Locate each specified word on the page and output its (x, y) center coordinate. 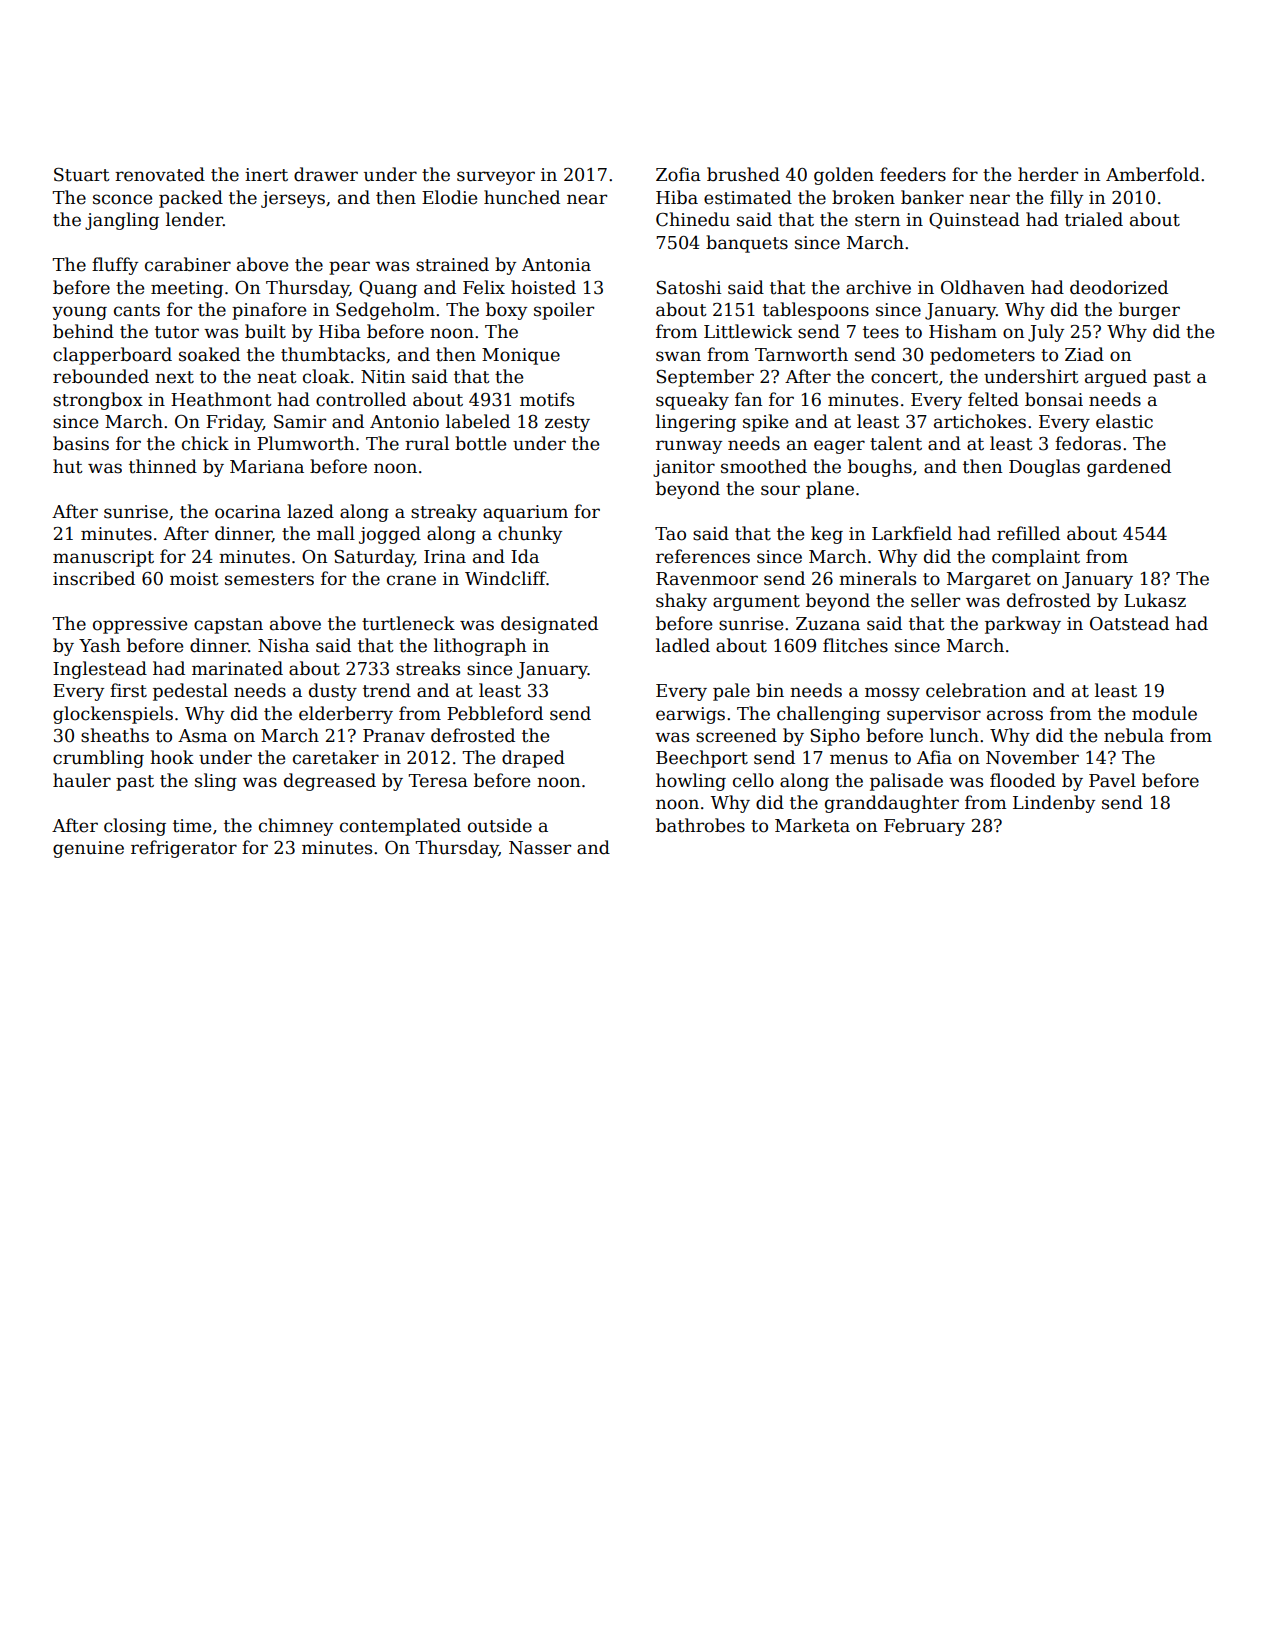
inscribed (94, 578)
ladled (683, 645)
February (924, 827)
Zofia (678, 174)
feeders (913, 174)
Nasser (540, 848)
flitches (855, 645)
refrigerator (184, 849)
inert (266, 175)
